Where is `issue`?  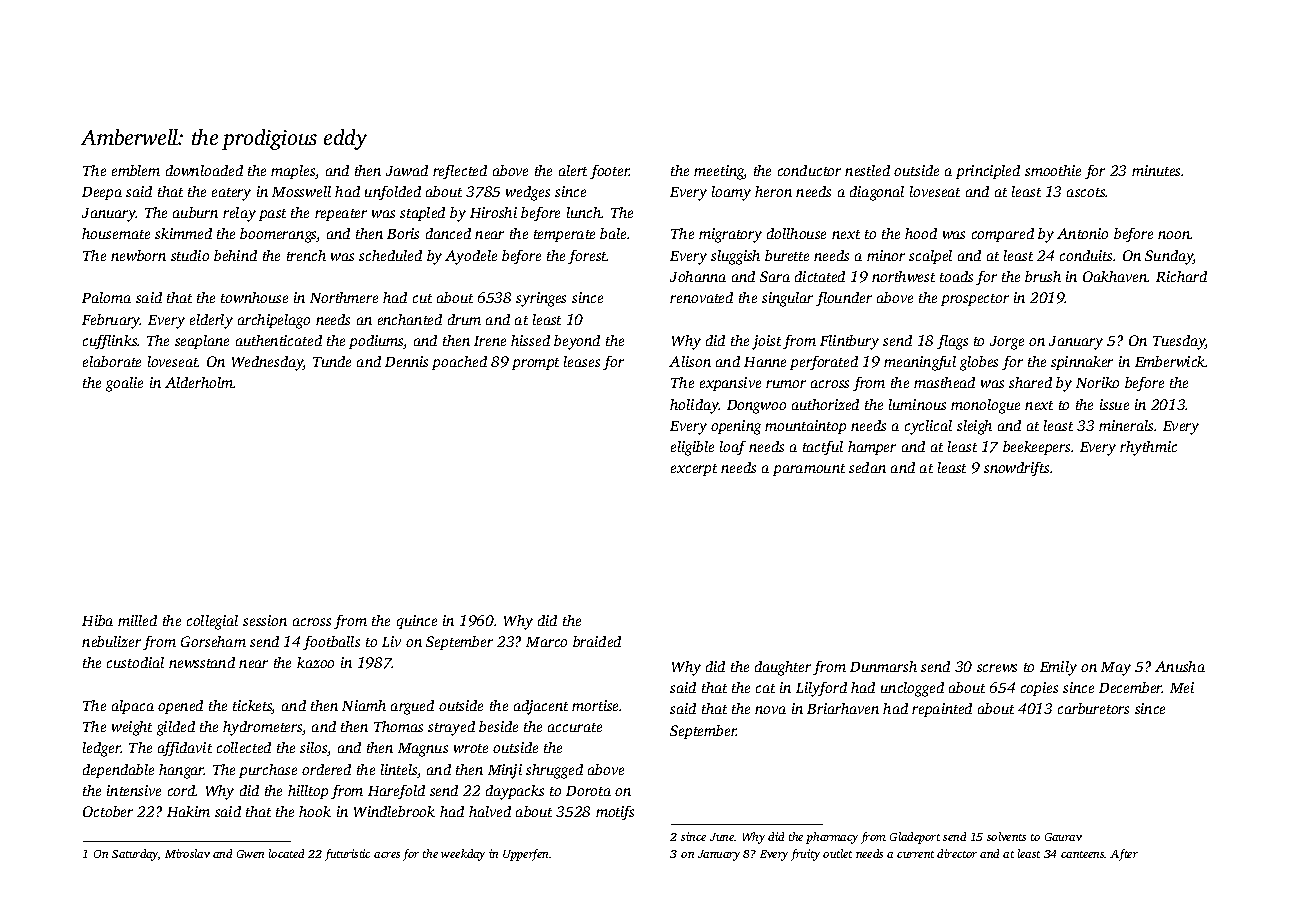 issue is located at coordinates (1114, 404).
